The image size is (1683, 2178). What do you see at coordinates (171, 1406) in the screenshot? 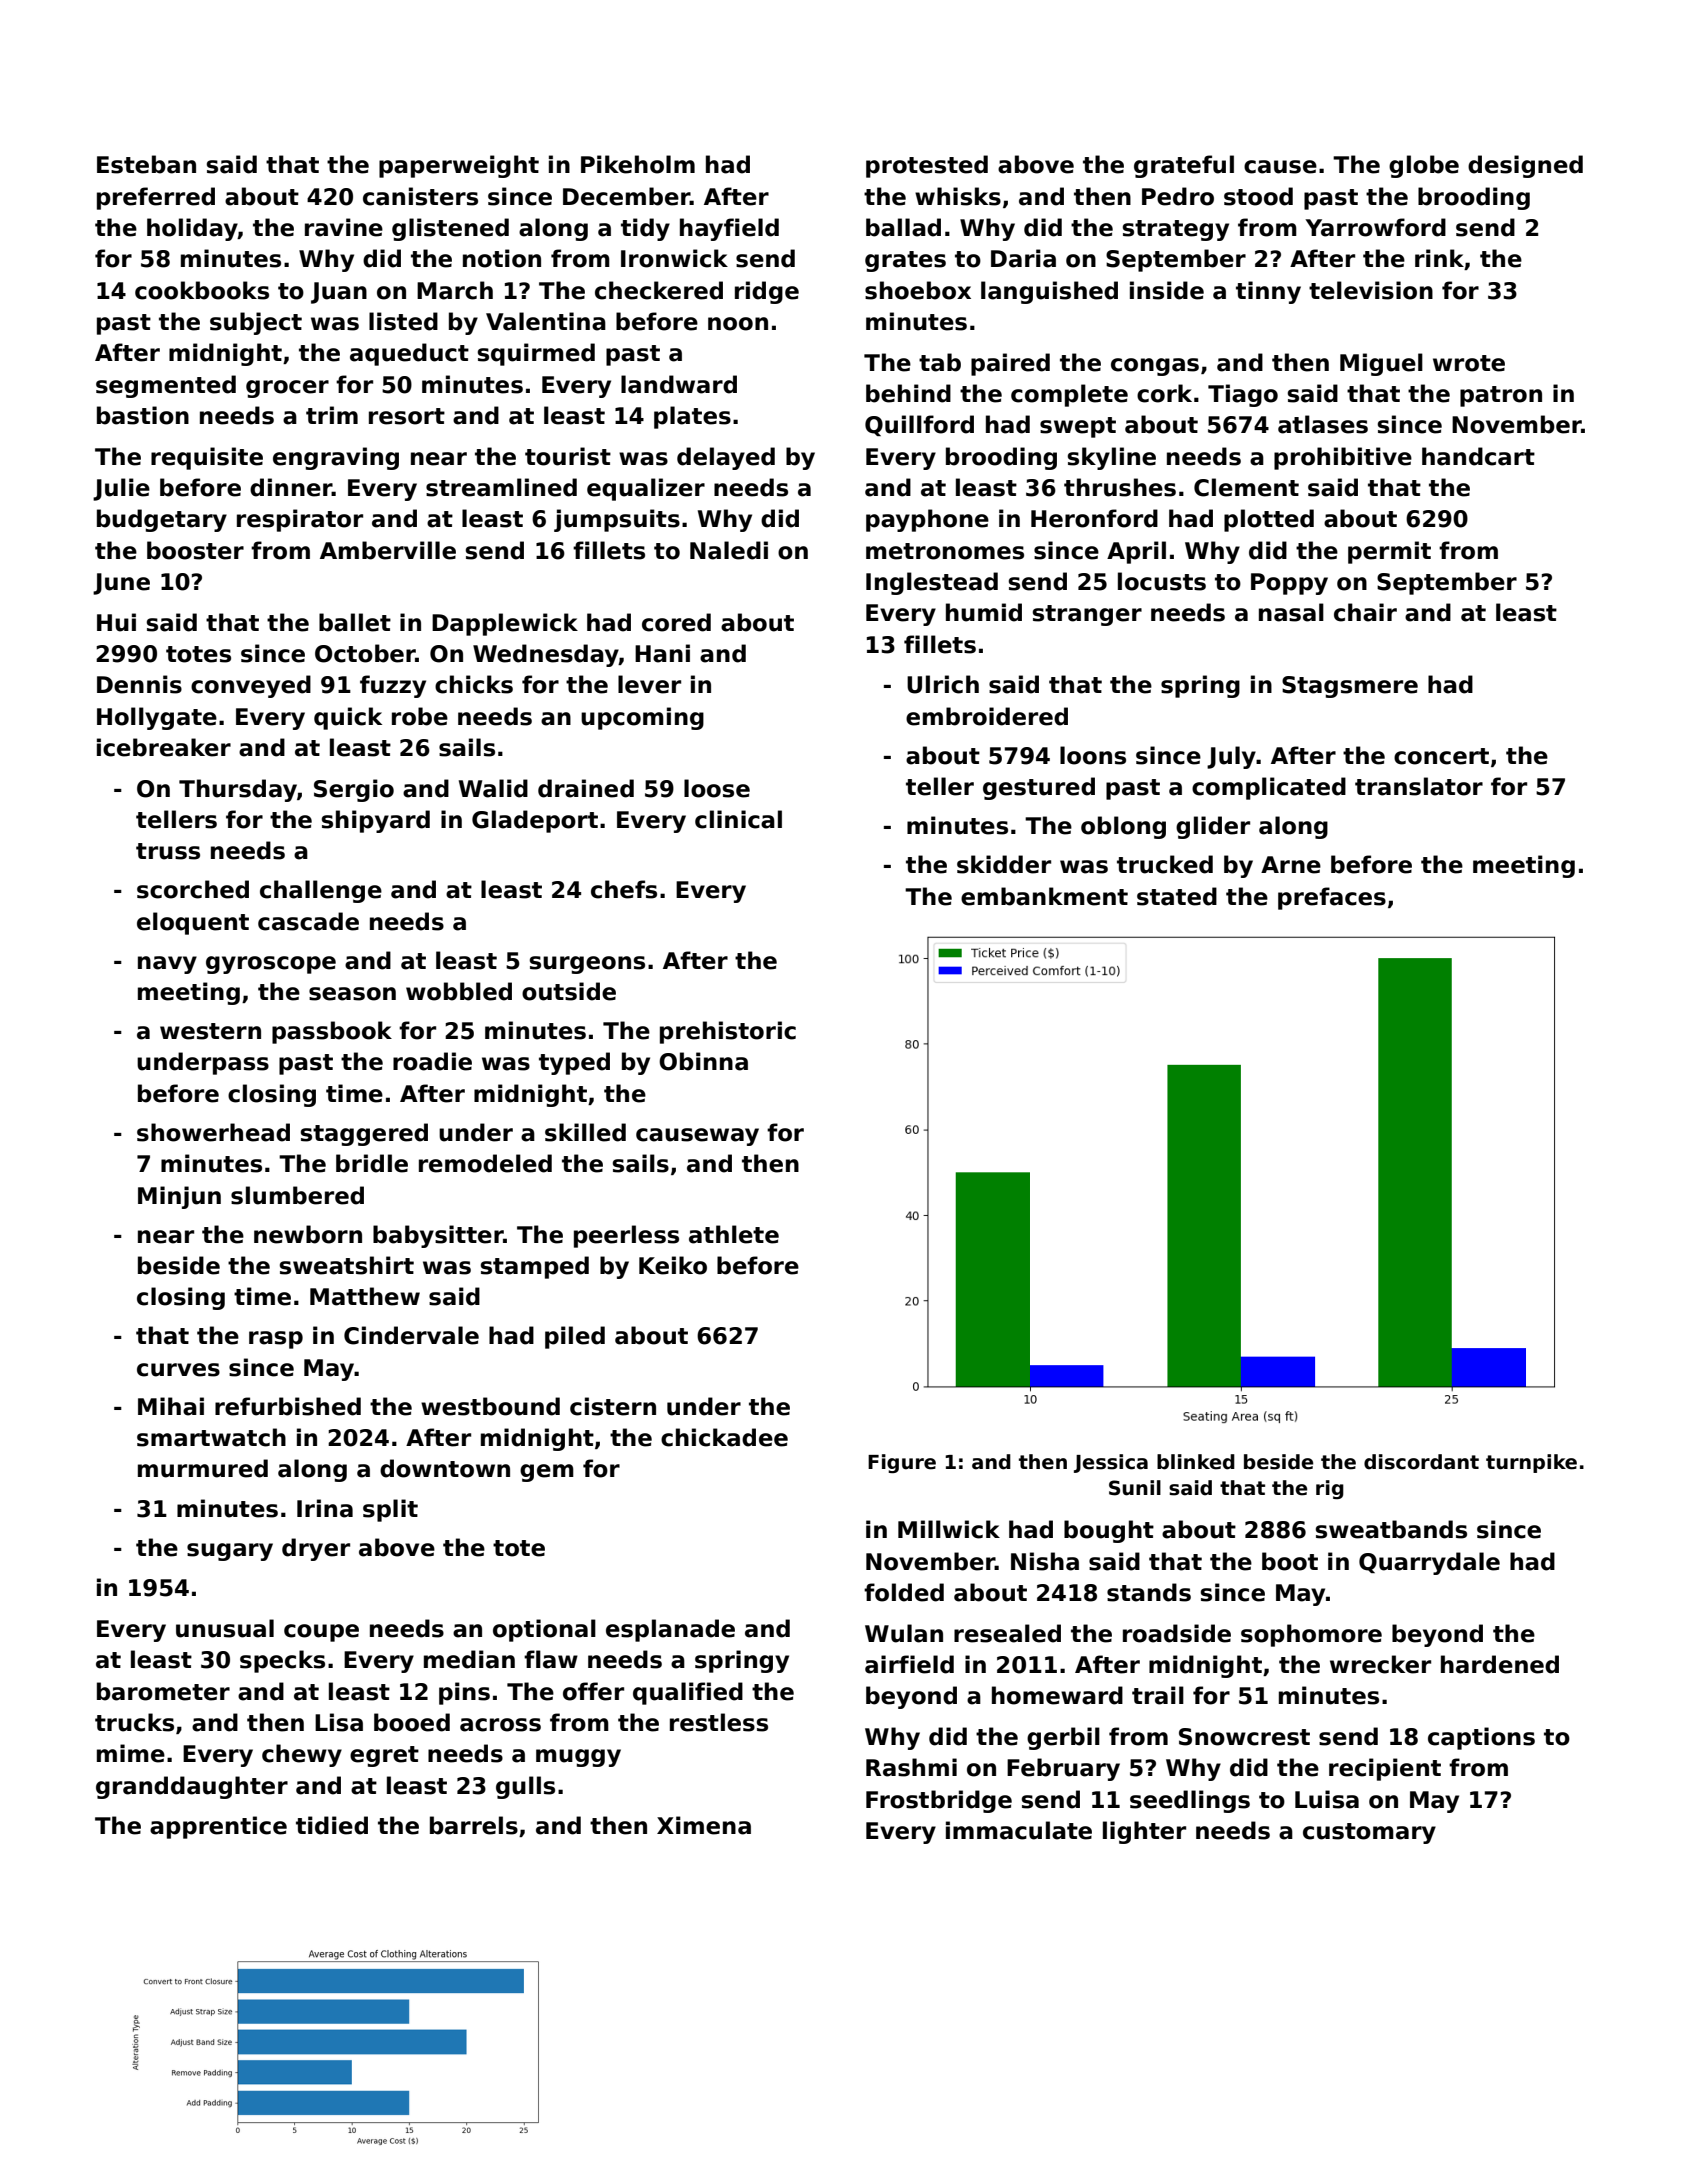
I see `Mihai` at bounding box center [171, 1406].
